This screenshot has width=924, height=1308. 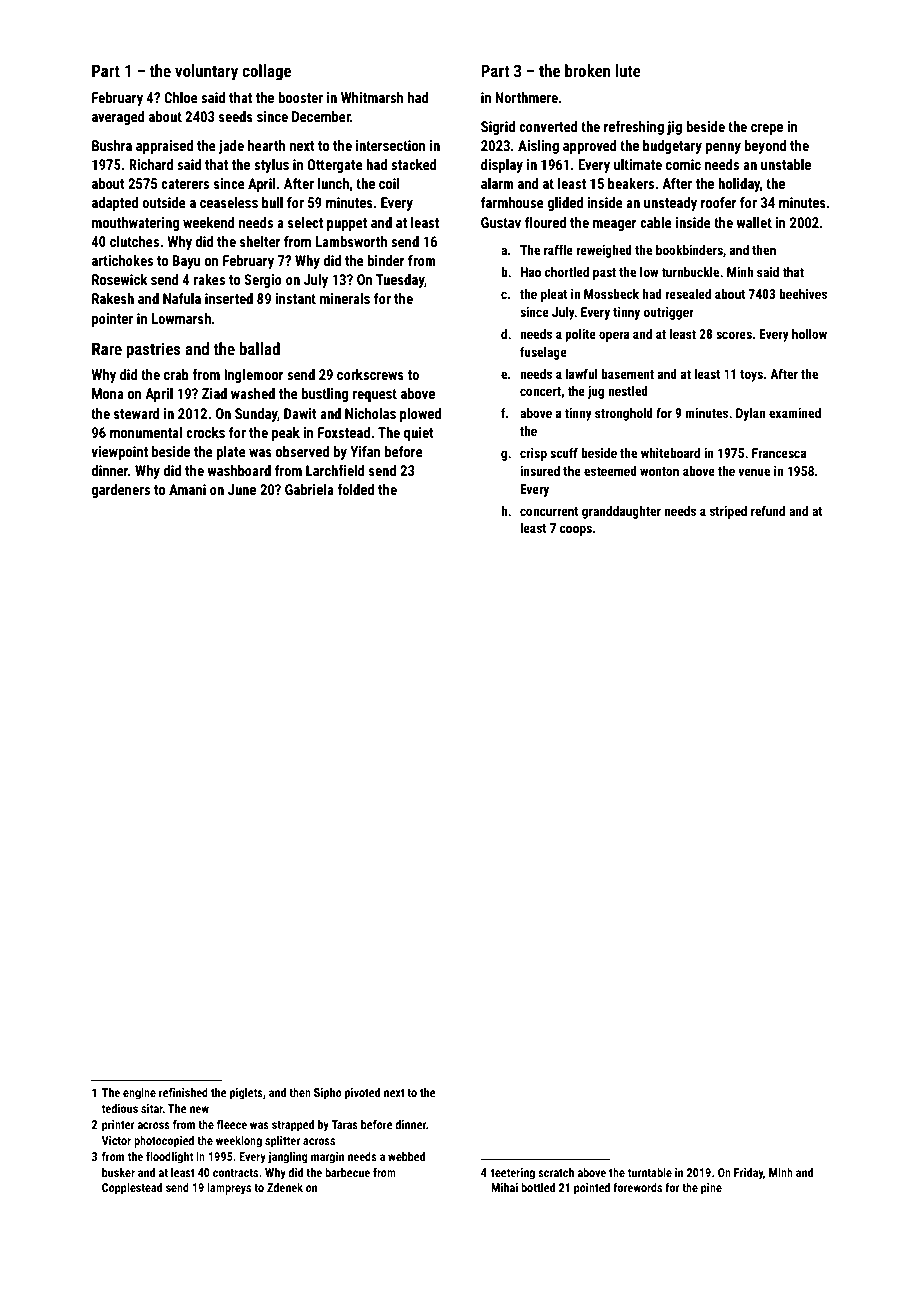 I want to click on June, so click(x=242, y=489).
